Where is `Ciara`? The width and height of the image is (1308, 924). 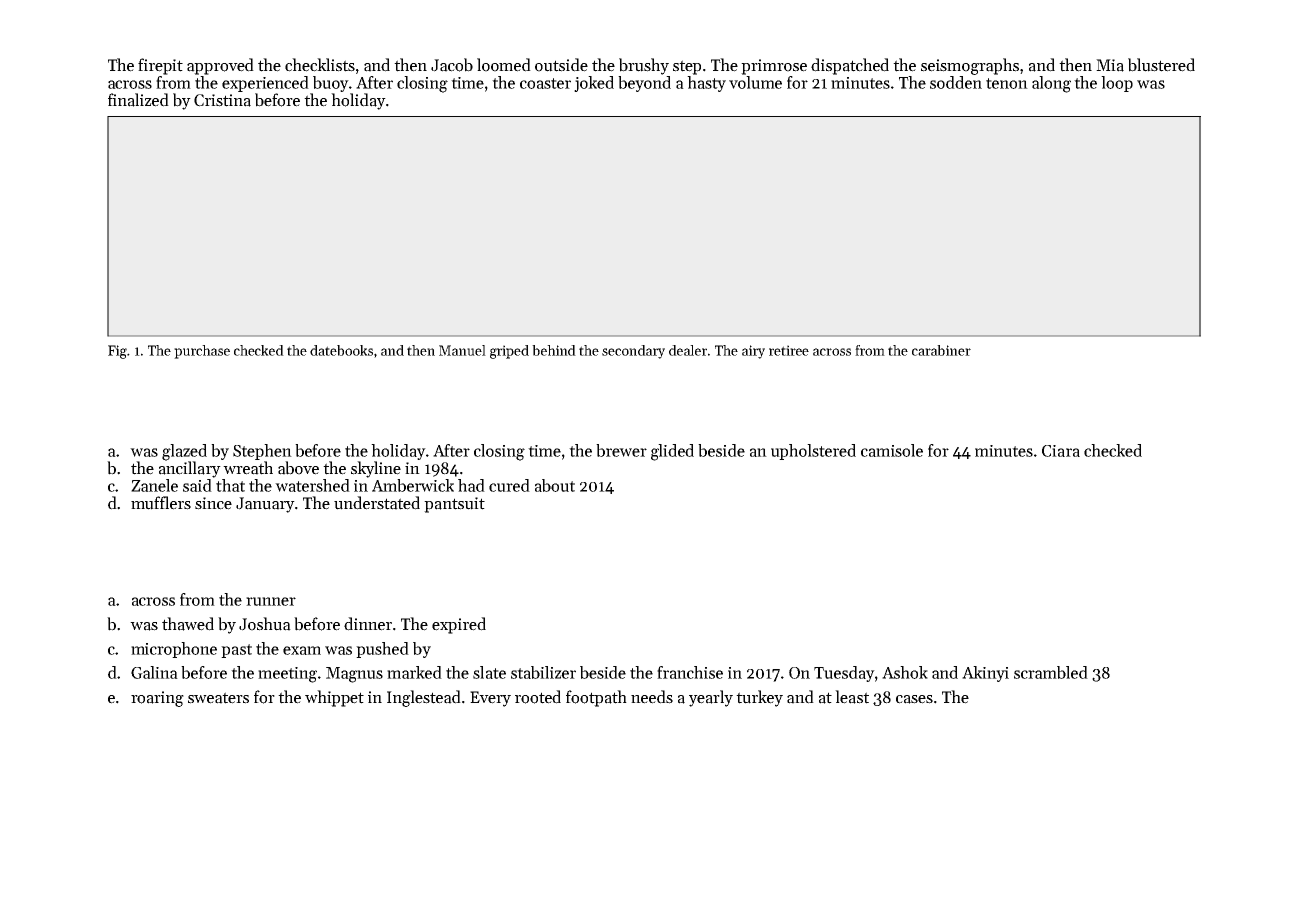 Ciara is located at coordinates (1061, 451).
